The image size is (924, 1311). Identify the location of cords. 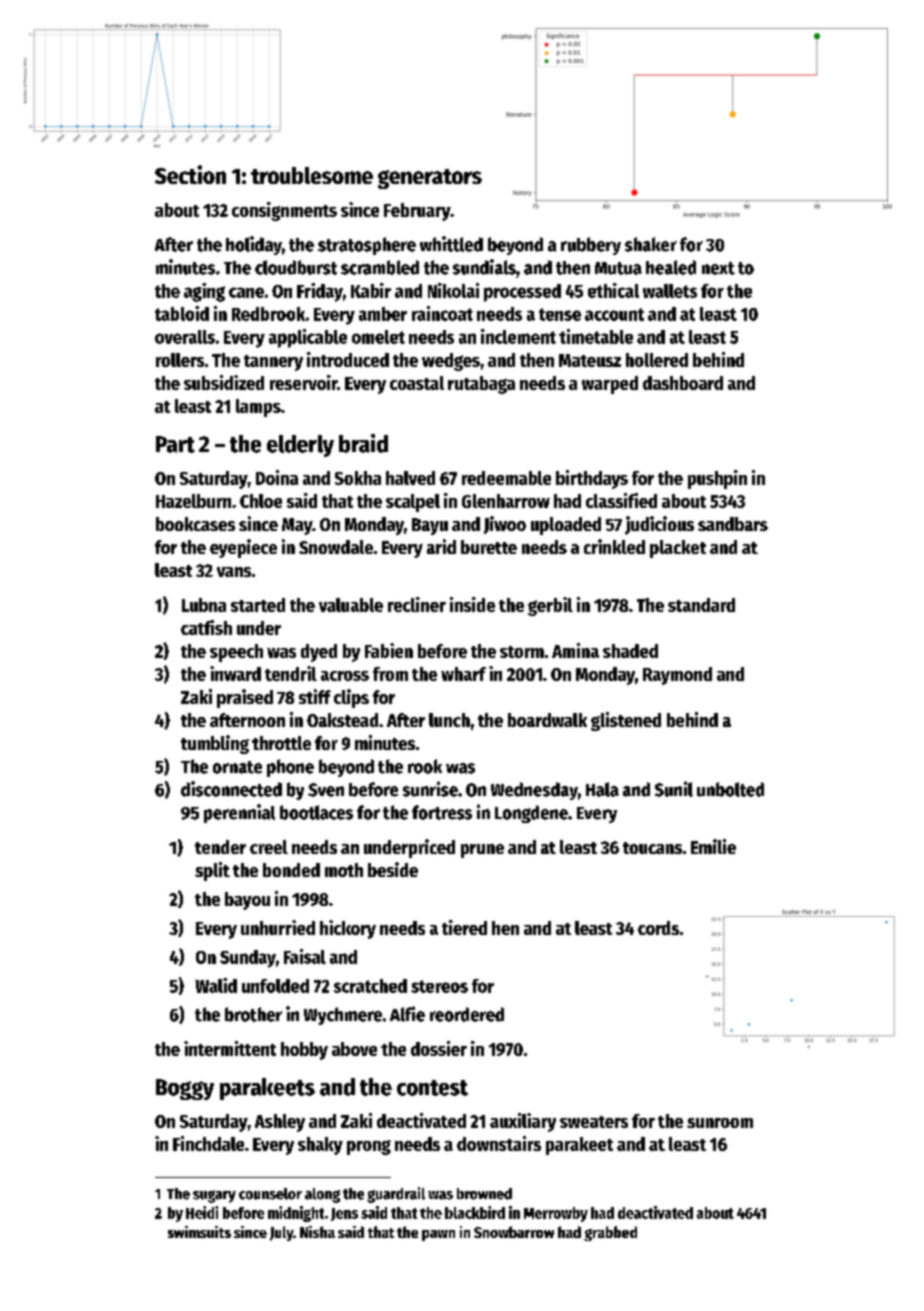
(658, 928).
